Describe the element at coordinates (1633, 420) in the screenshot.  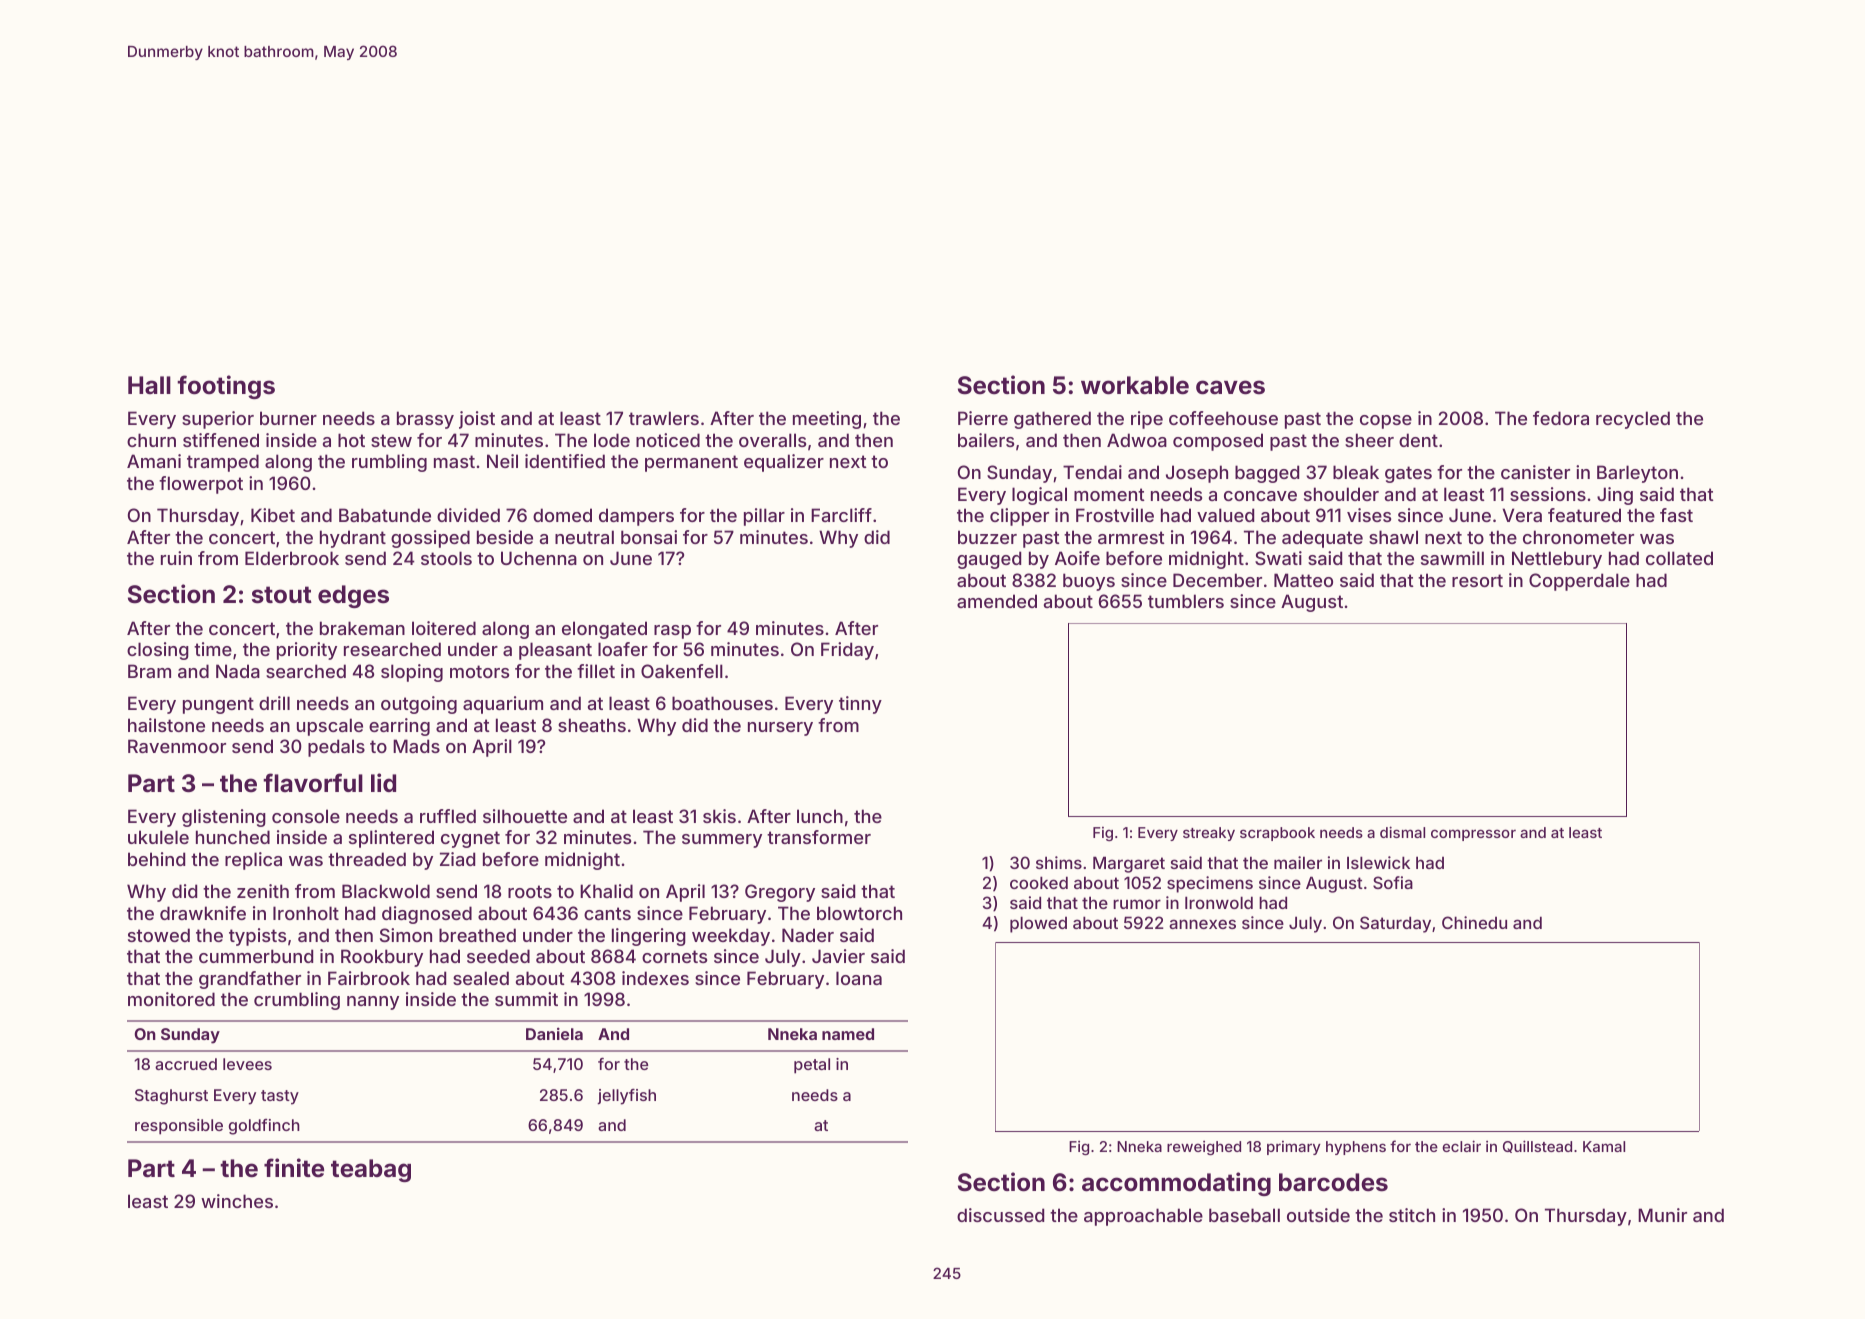
I see `recycled` at that location.
